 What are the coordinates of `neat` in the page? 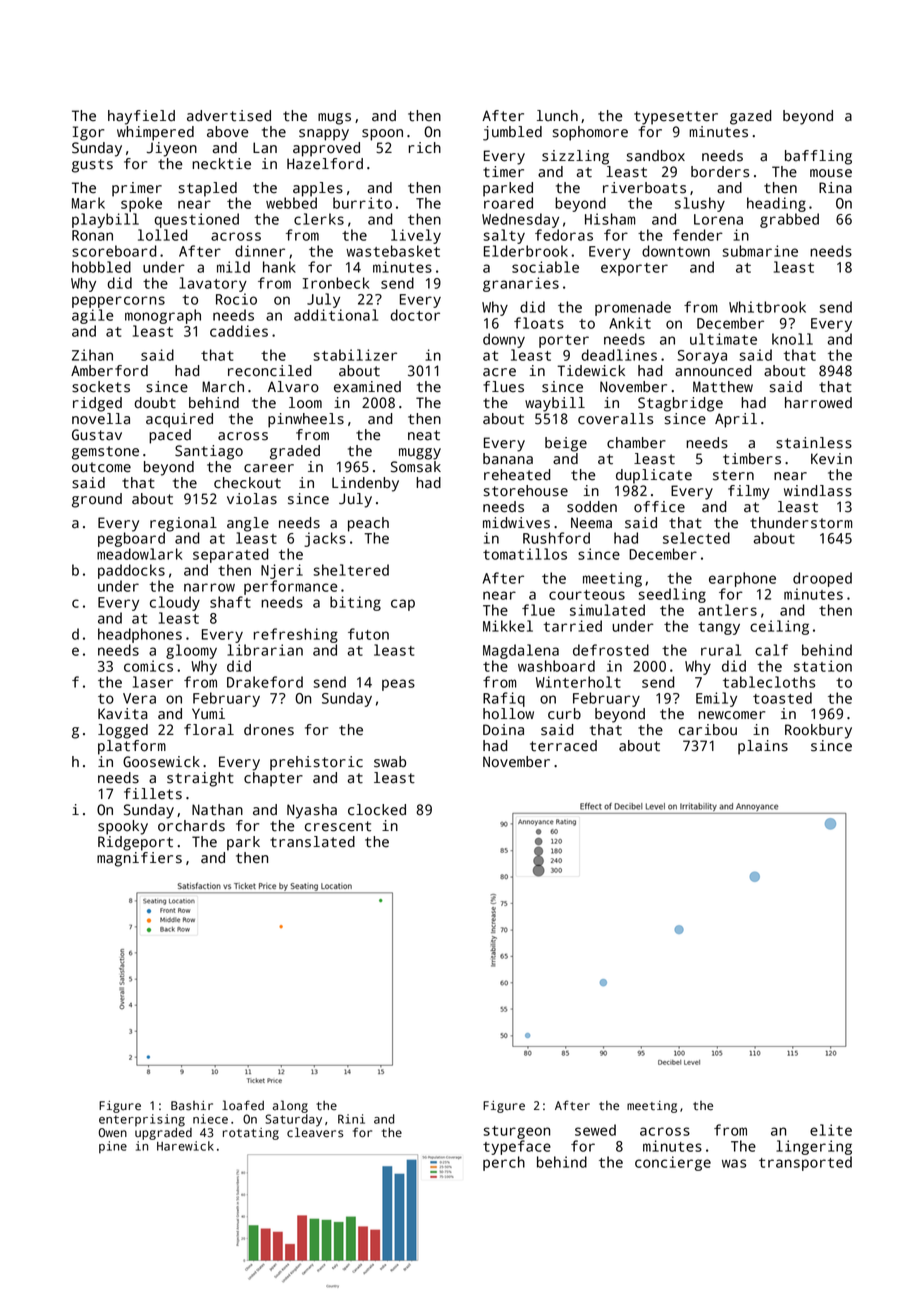 It's located at (424, 435).
